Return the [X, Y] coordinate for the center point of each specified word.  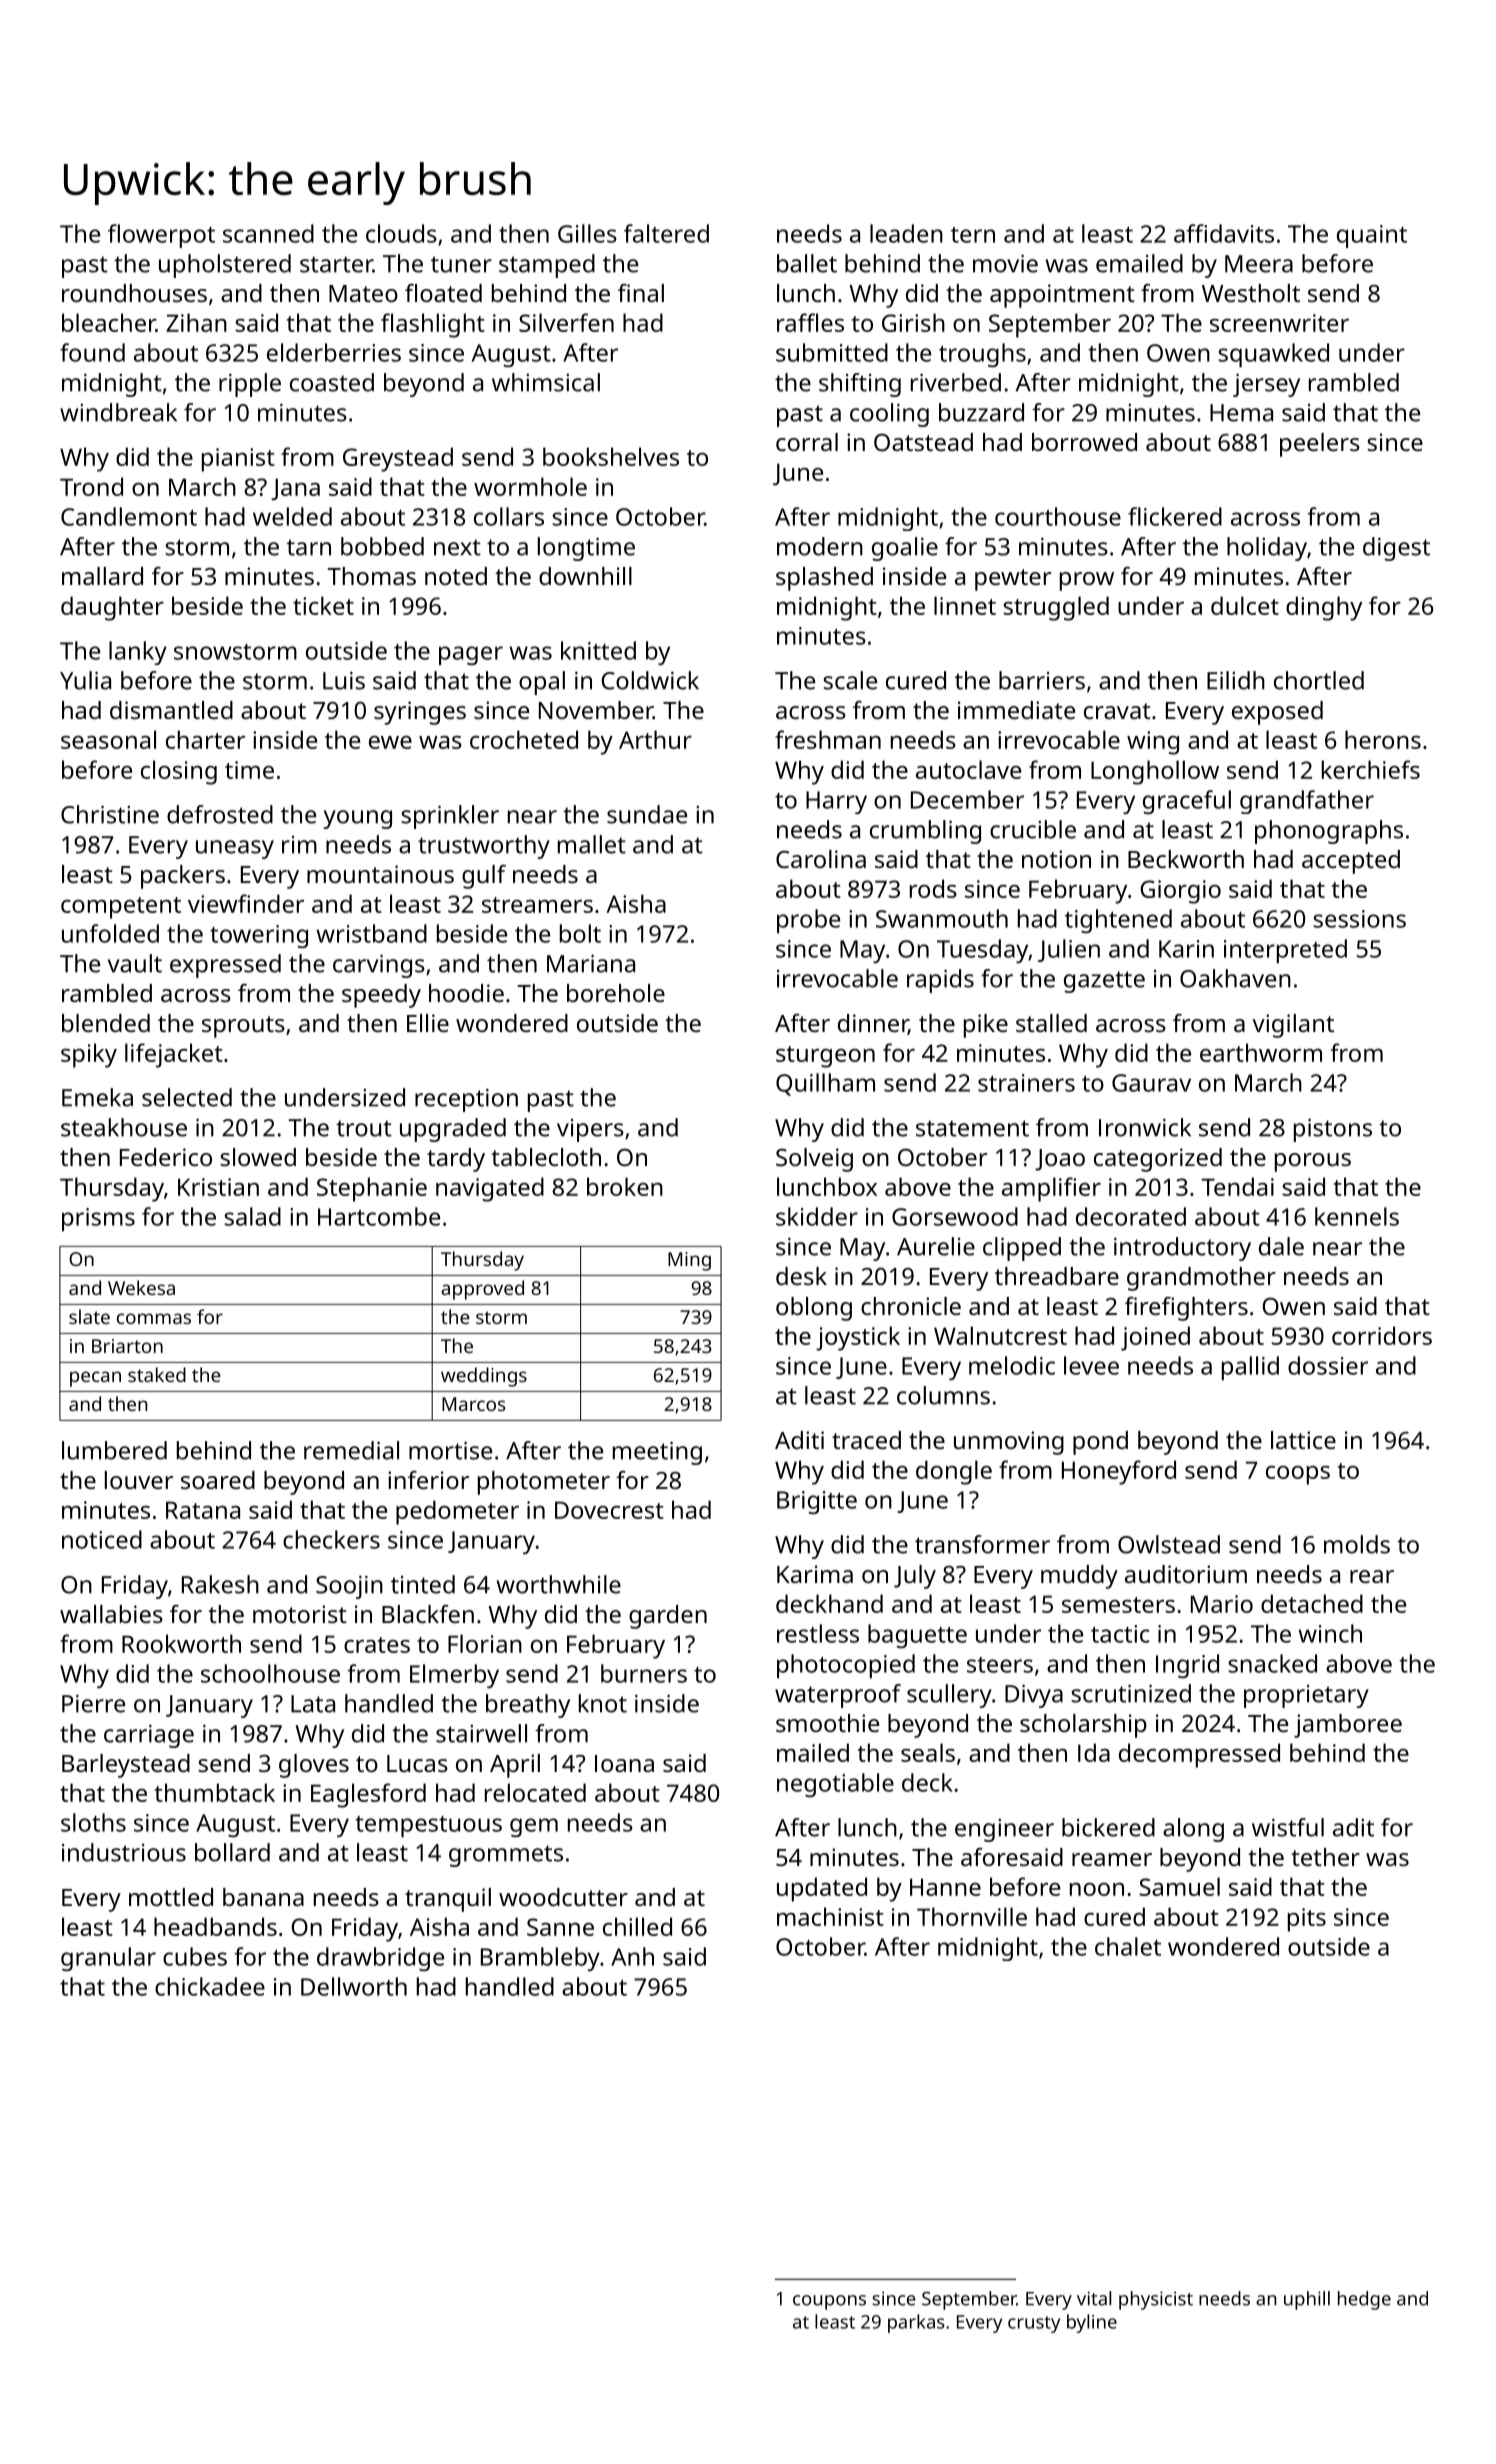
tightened [1118, 921]
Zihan [196, 322]
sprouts [243, 1027]
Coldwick [650, 680]
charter [205, 739]
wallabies [111, 1614]
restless [818, 1633]
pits [1307, 1920]
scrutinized [1131, 1693]
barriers [1042, 680]
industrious [124, 1852]
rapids [940, 981]
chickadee [210, 1986]
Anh [632, 1956]
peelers [1320, 445]
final [641, 293]
